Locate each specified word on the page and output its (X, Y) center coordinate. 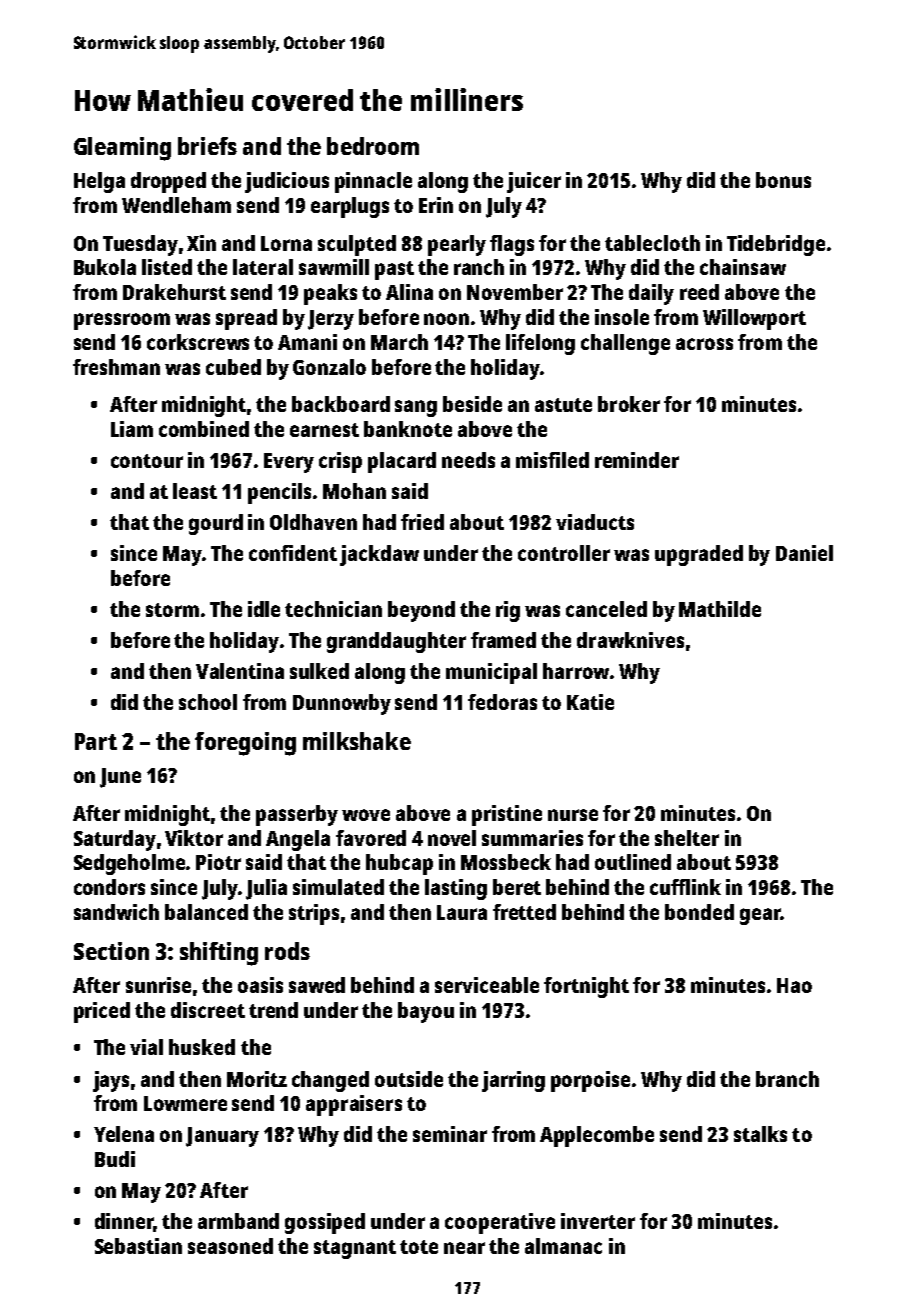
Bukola (105, 267)
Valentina (240, 671)
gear (760, 916)
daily (651, 294)
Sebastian (138, 1246)
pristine (507, 815)
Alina (409, 292)
